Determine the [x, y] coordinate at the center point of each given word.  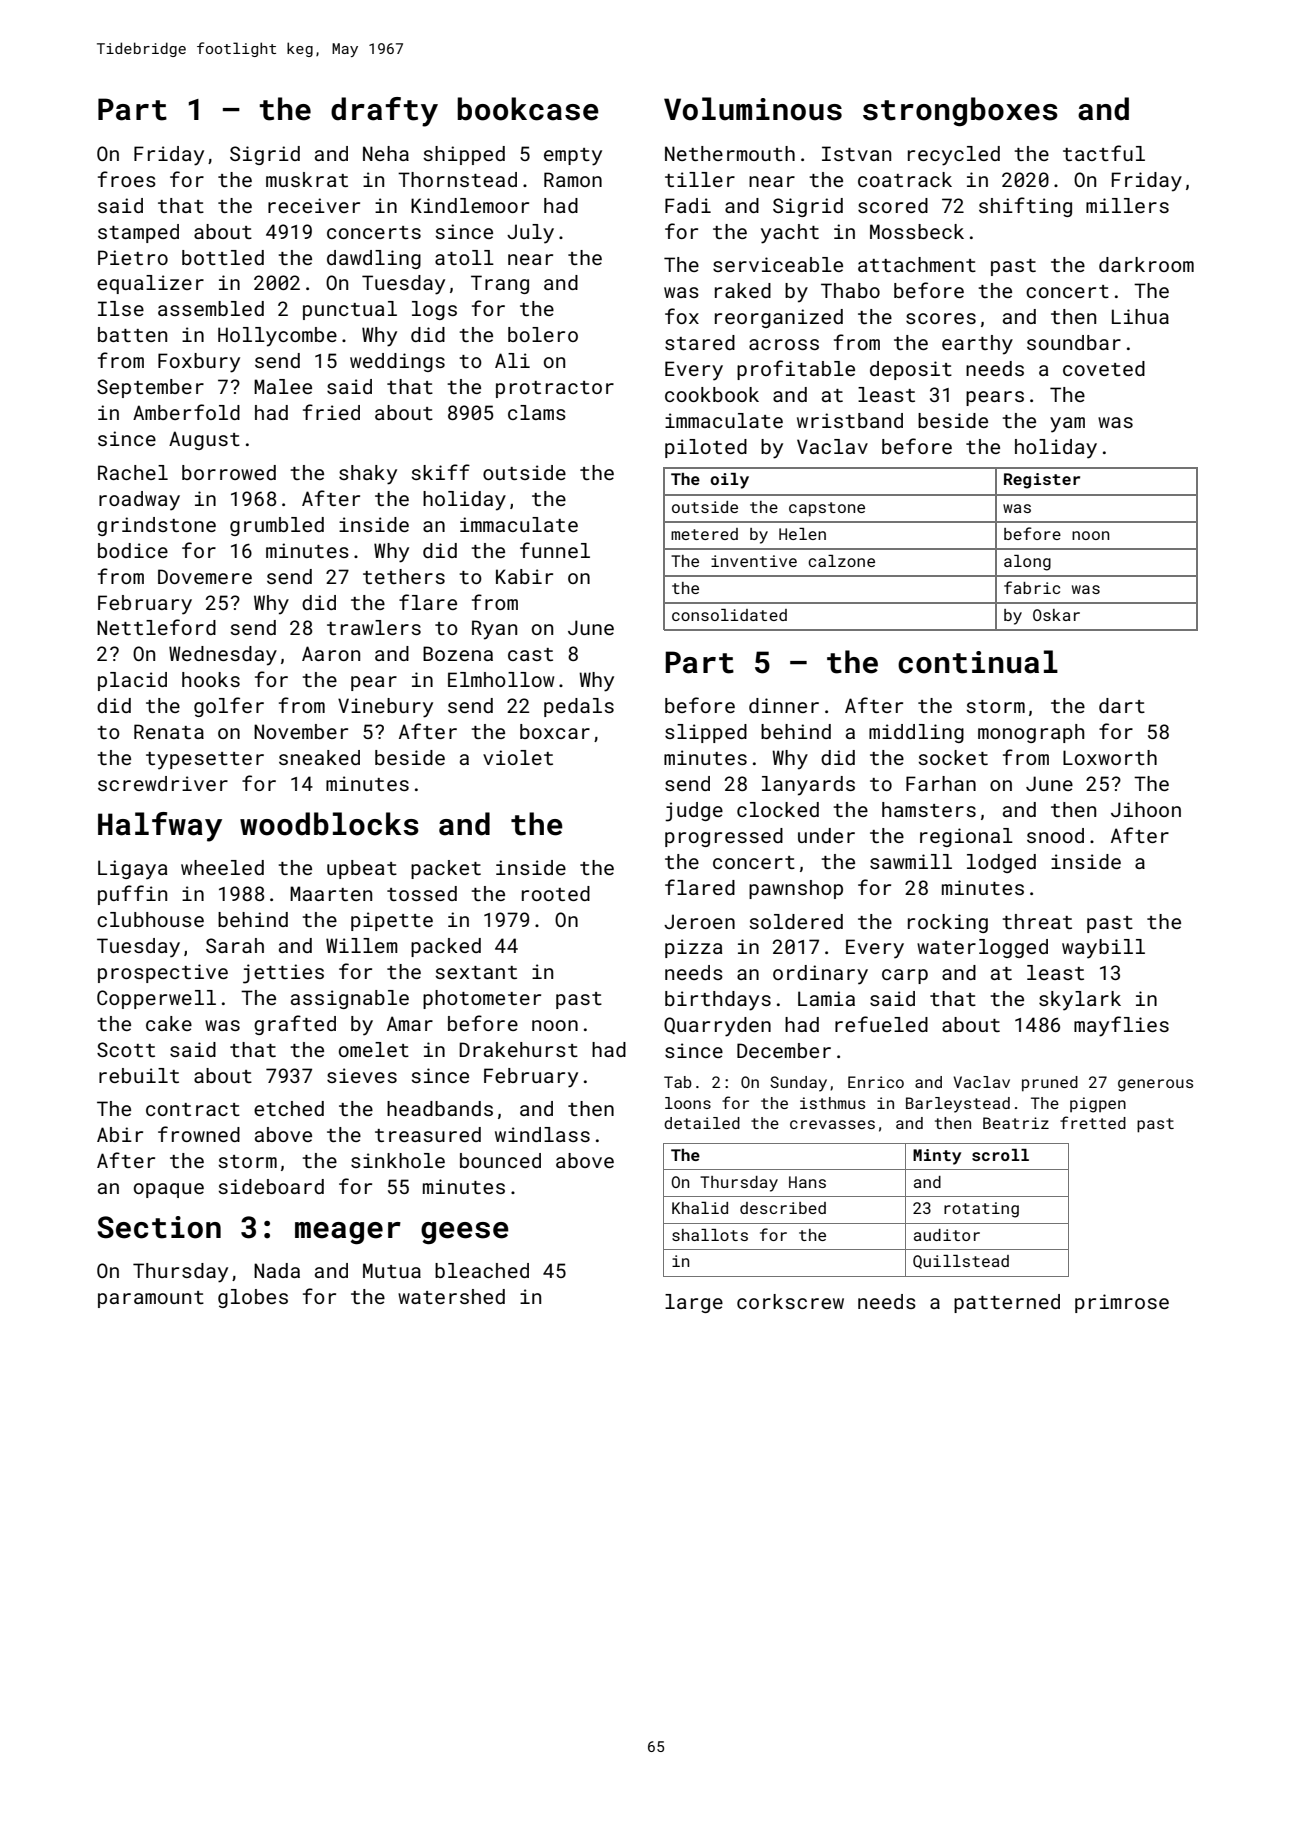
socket [953, 757]
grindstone [156, 526]
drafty [384, 112]
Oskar [1056, 615]
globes [253, 1298]
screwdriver [163, 783]
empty [573, 157]
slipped [706, 733]
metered [704, 534]
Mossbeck [917, 231]
